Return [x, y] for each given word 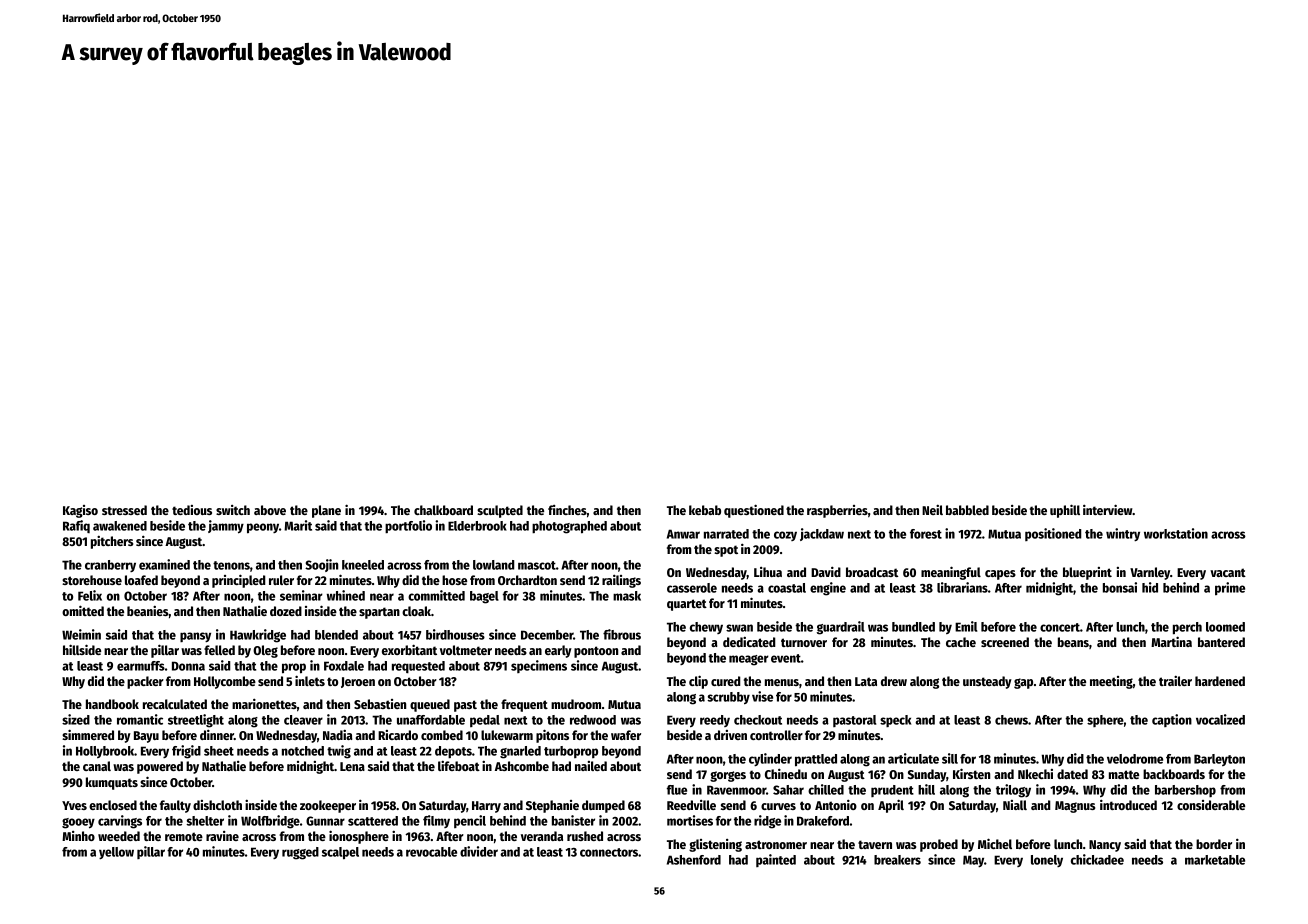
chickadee [1097, 859]
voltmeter [466, 650]
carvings [120, 822]
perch [1187, 628]
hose [454, 580]
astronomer [776, 844]
